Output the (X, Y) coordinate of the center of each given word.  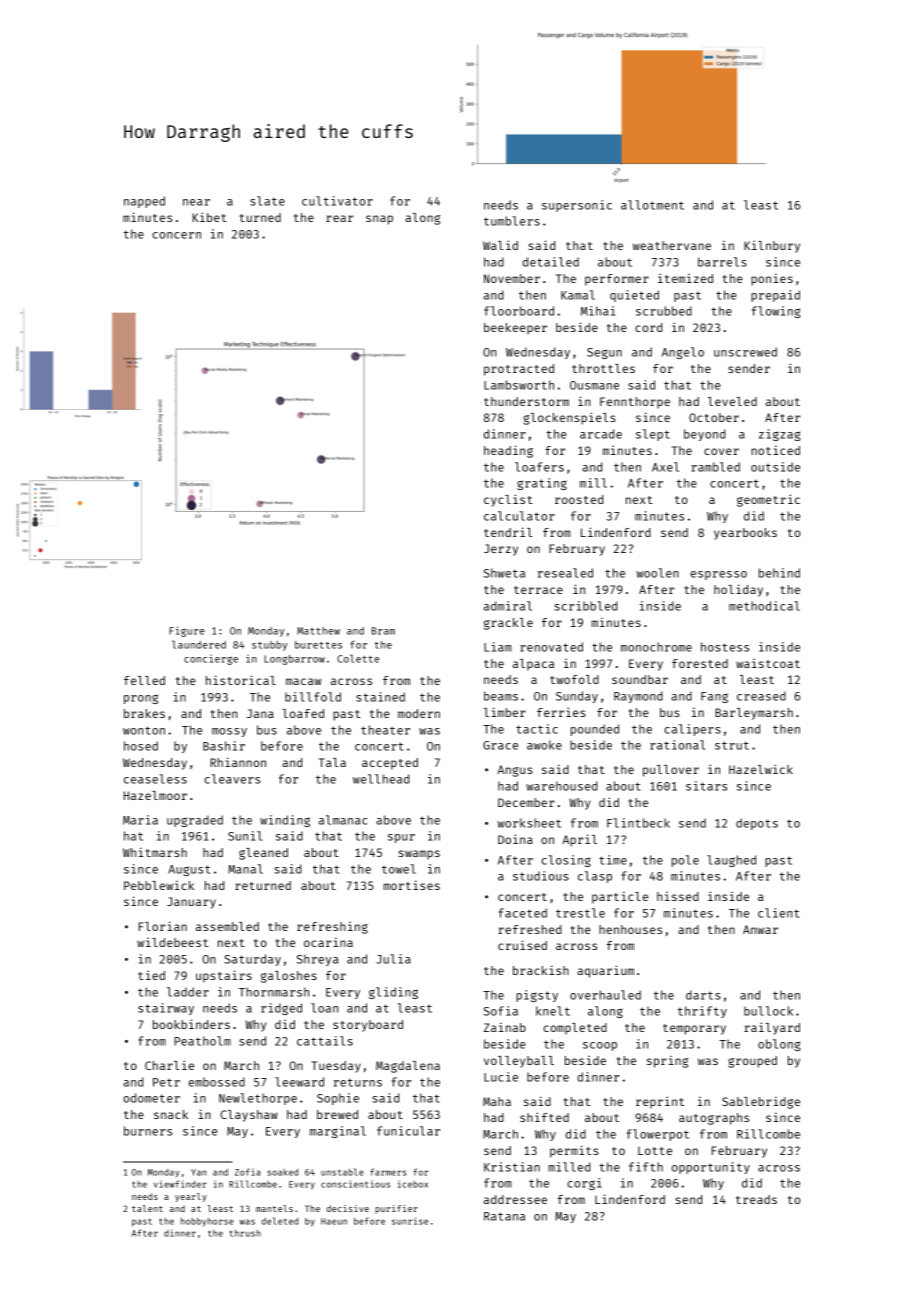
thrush (245, 1233)
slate (267, 201)
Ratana (504, 1216)
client (778, 913)
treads (756, 1199)
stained (380, 697)
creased (761, 696)
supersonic (577, 206)
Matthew (318, 631)
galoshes (289, 977)
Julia (393, 959)
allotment (652, 205)
